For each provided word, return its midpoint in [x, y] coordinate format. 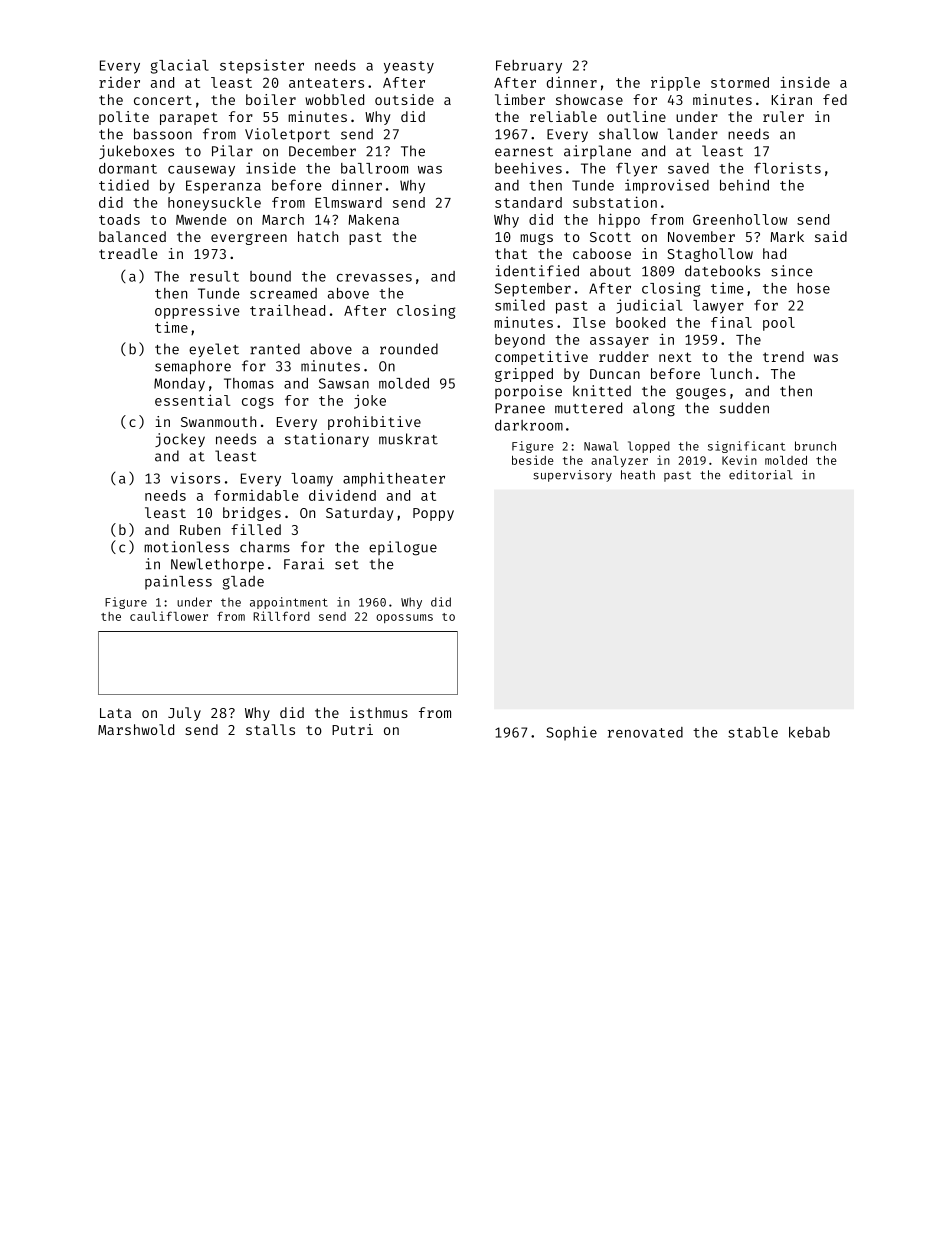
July [184, 714]
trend [783, 356]
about [610, 271]
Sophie [571, 733]
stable [753, 732]
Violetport [287, 135]
